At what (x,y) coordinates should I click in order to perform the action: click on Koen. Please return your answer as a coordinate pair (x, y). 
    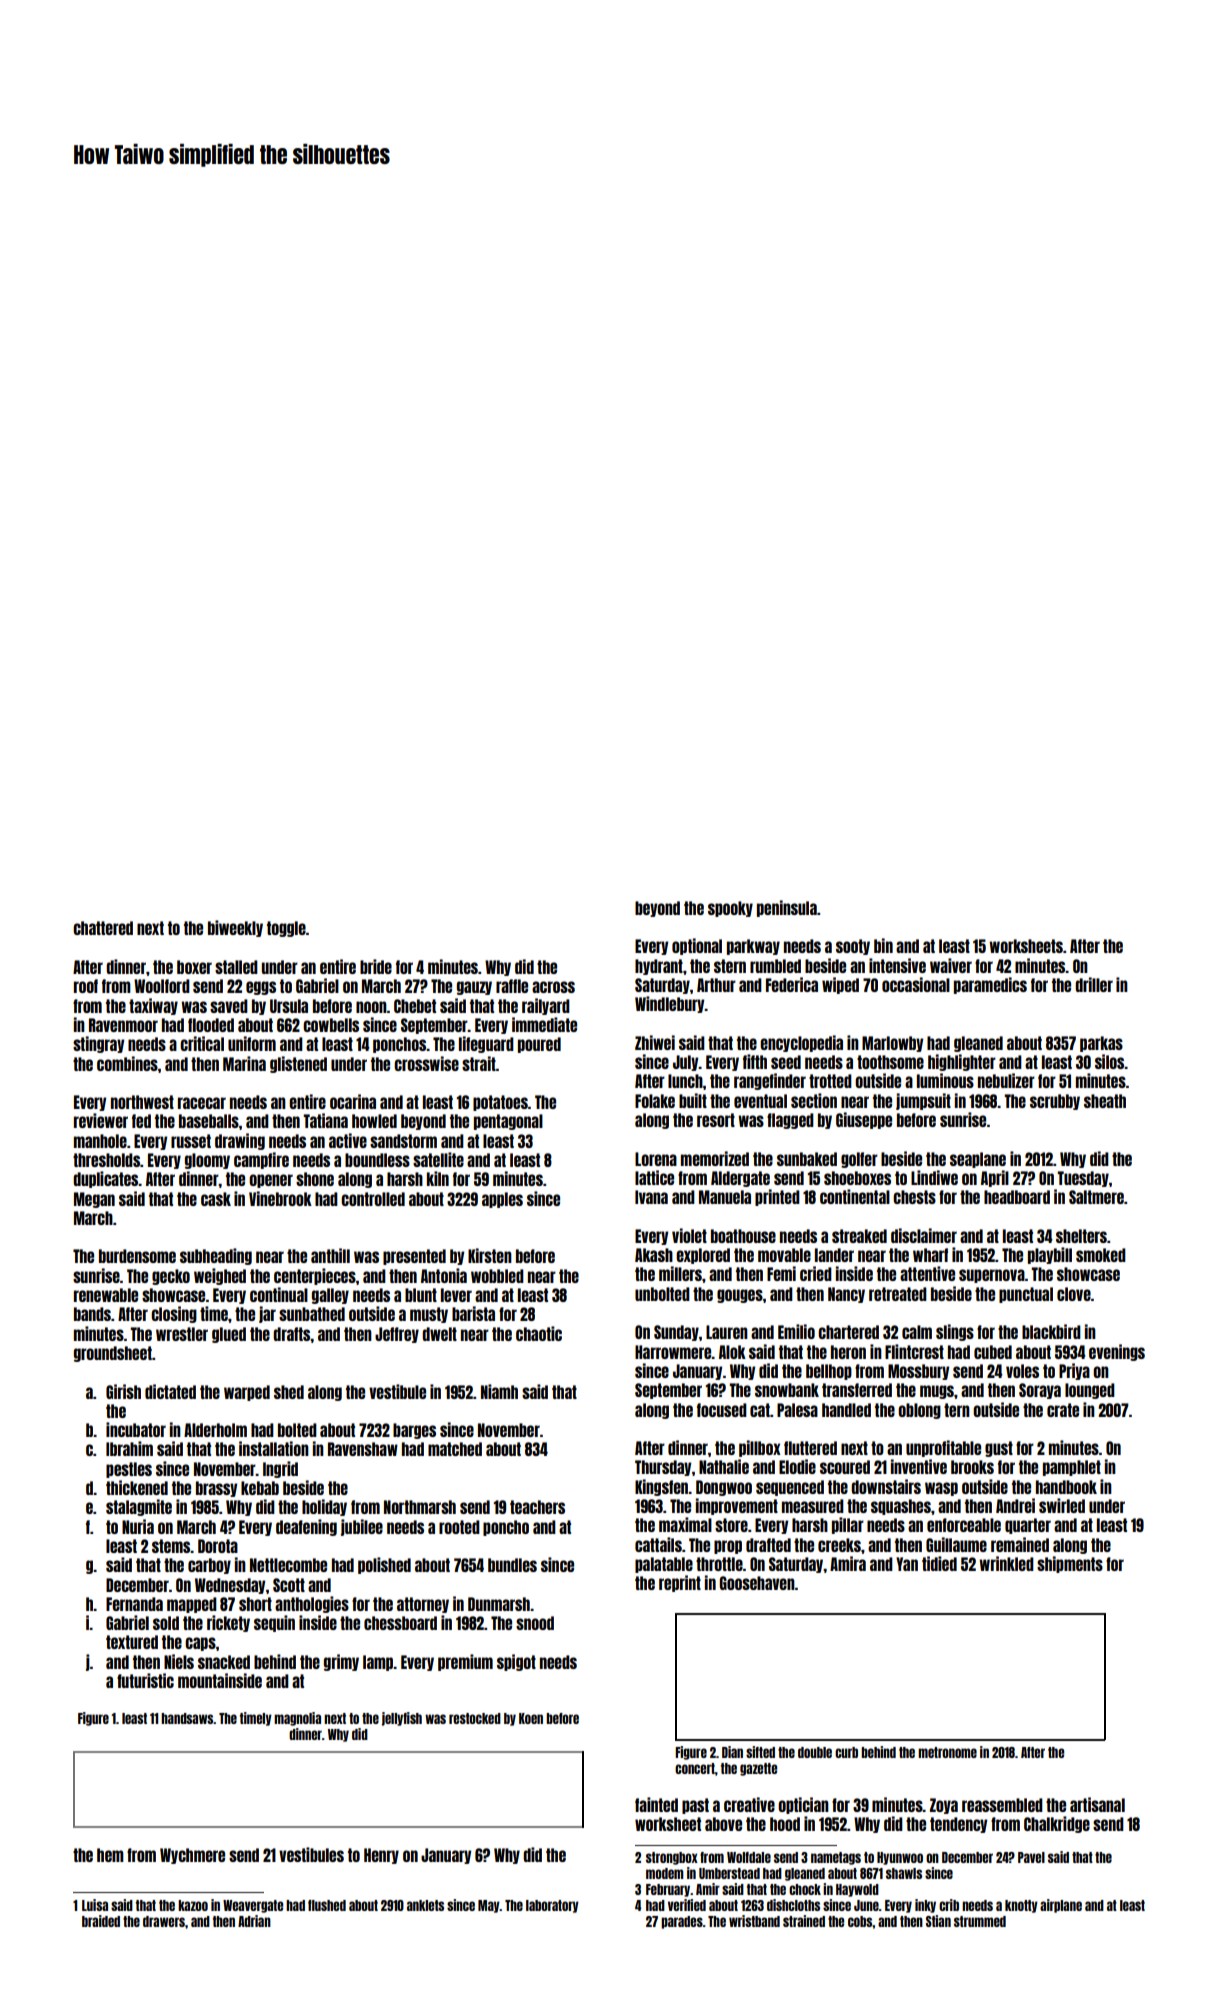
    Looking at the image, I should click on (531, 1718).
